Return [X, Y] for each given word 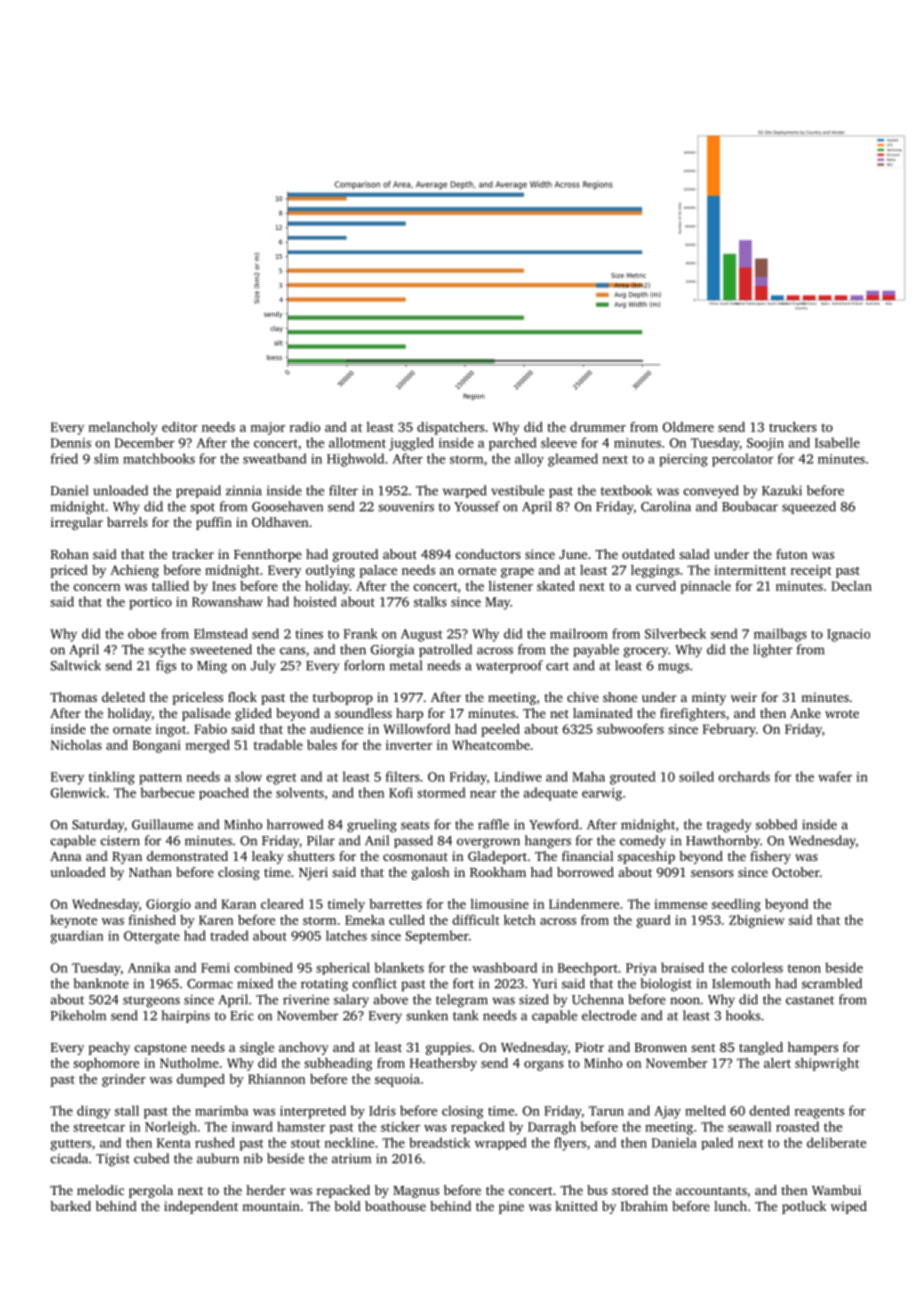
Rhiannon [276, 1079]
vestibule [517, 490]
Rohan [70, 554]
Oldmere [688, 427]
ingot [171, 730]
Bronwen [661, 1047]
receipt [811, 571]
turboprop [343, 698]
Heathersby [443, 1064]
